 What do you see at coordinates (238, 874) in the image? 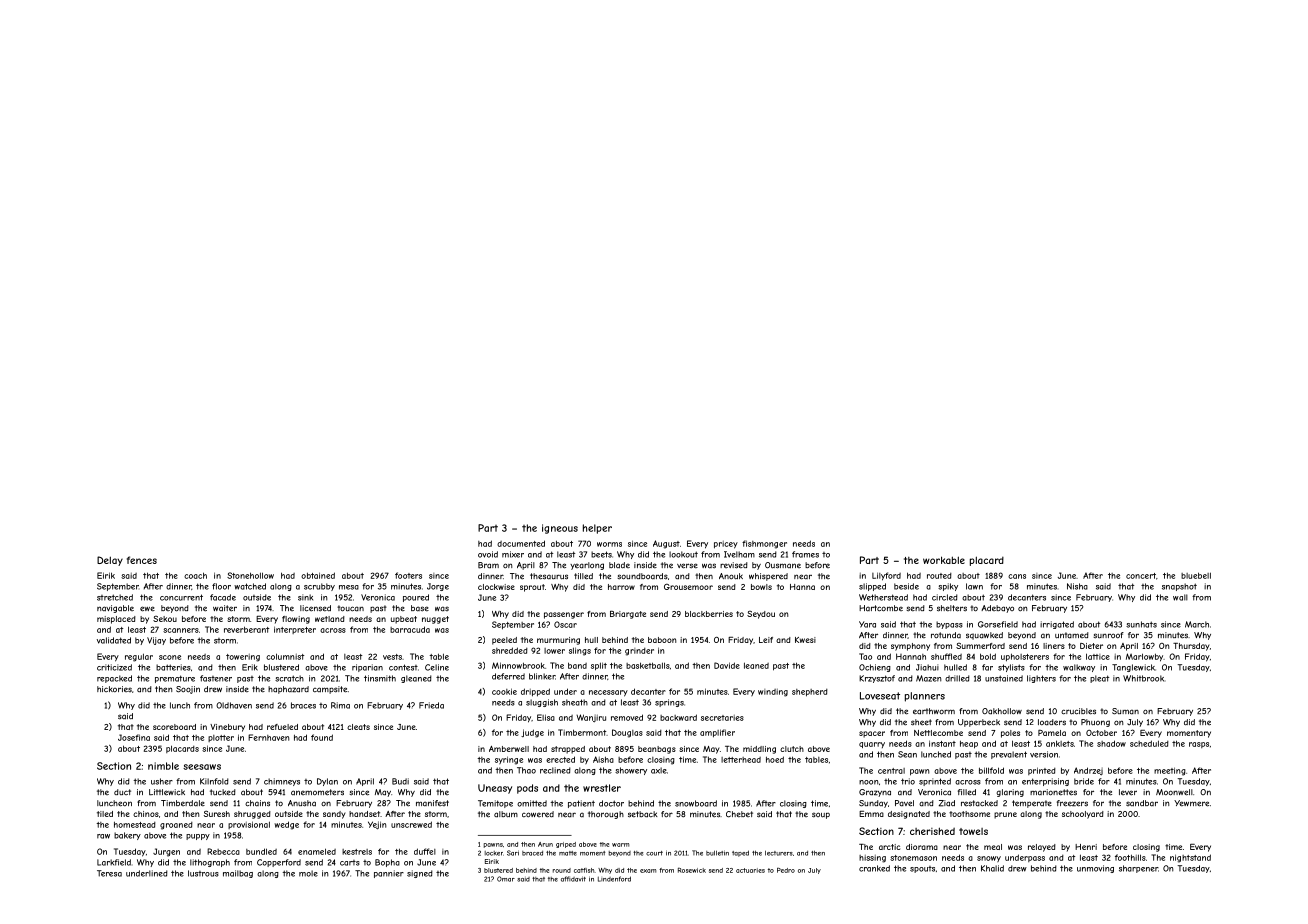
I see `mailbag` at bounding box center [238, 874].
